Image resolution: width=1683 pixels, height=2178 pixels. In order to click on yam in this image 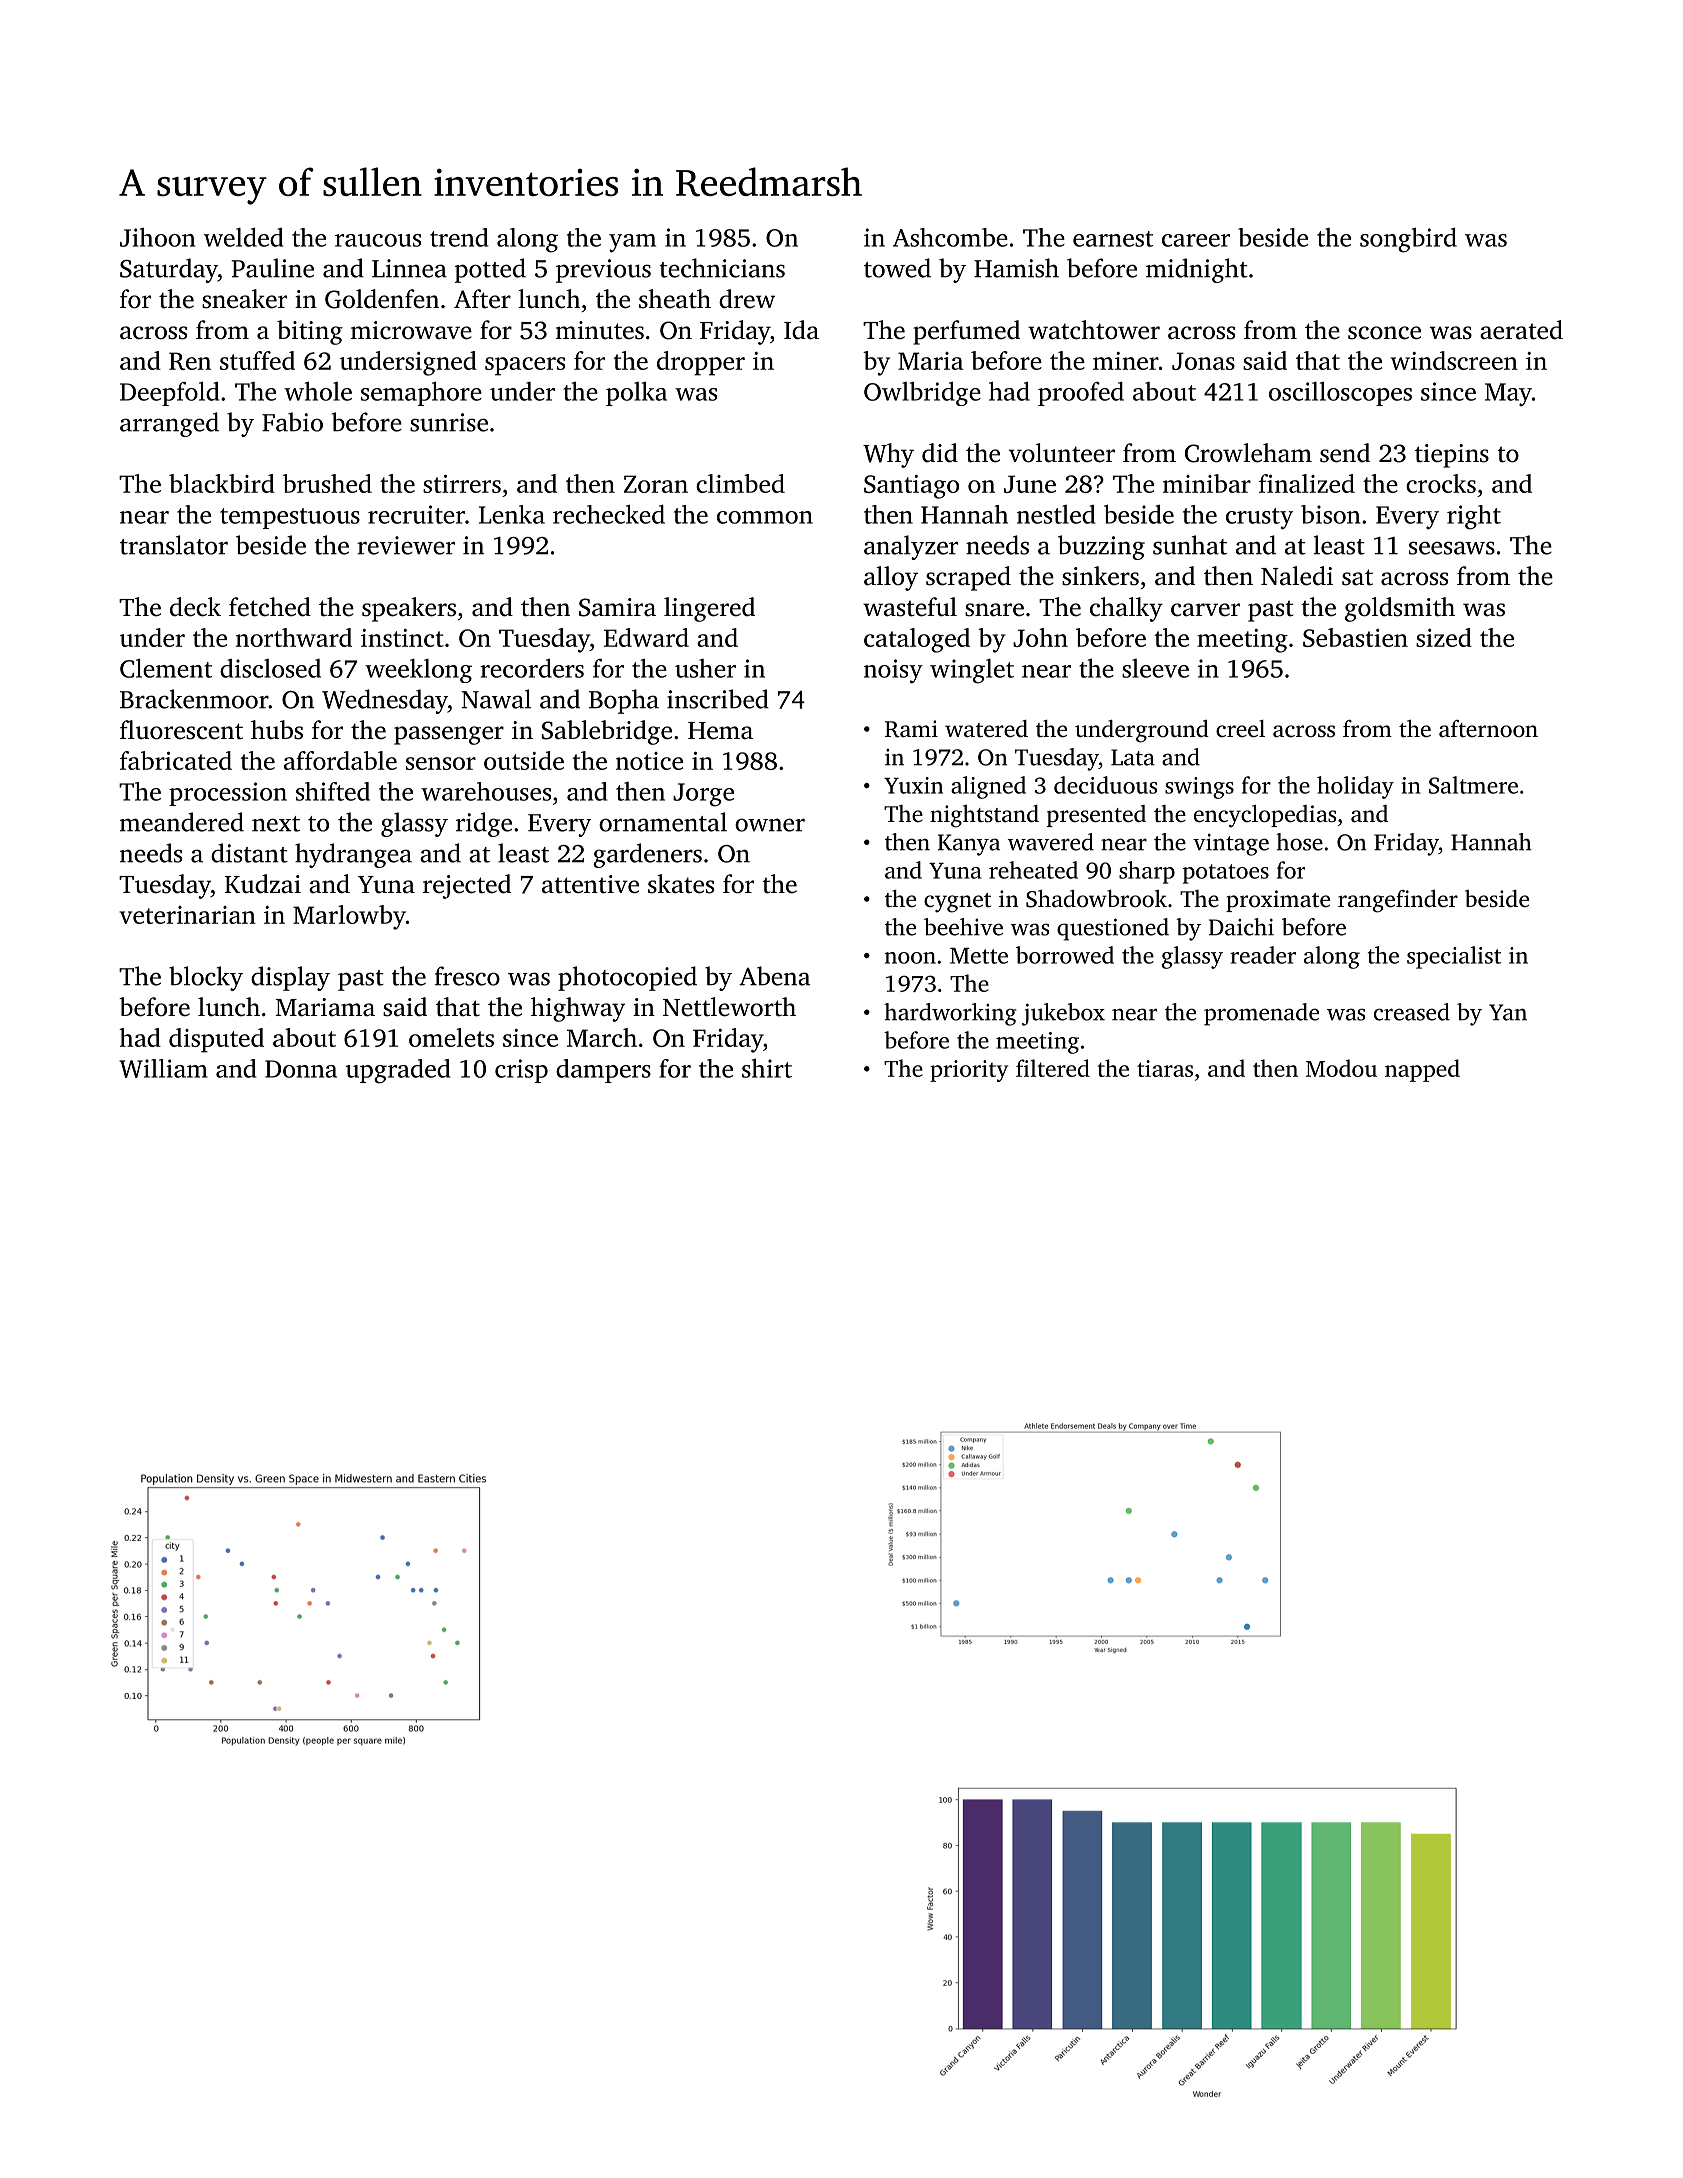, I will do `click(632, 243)`.
